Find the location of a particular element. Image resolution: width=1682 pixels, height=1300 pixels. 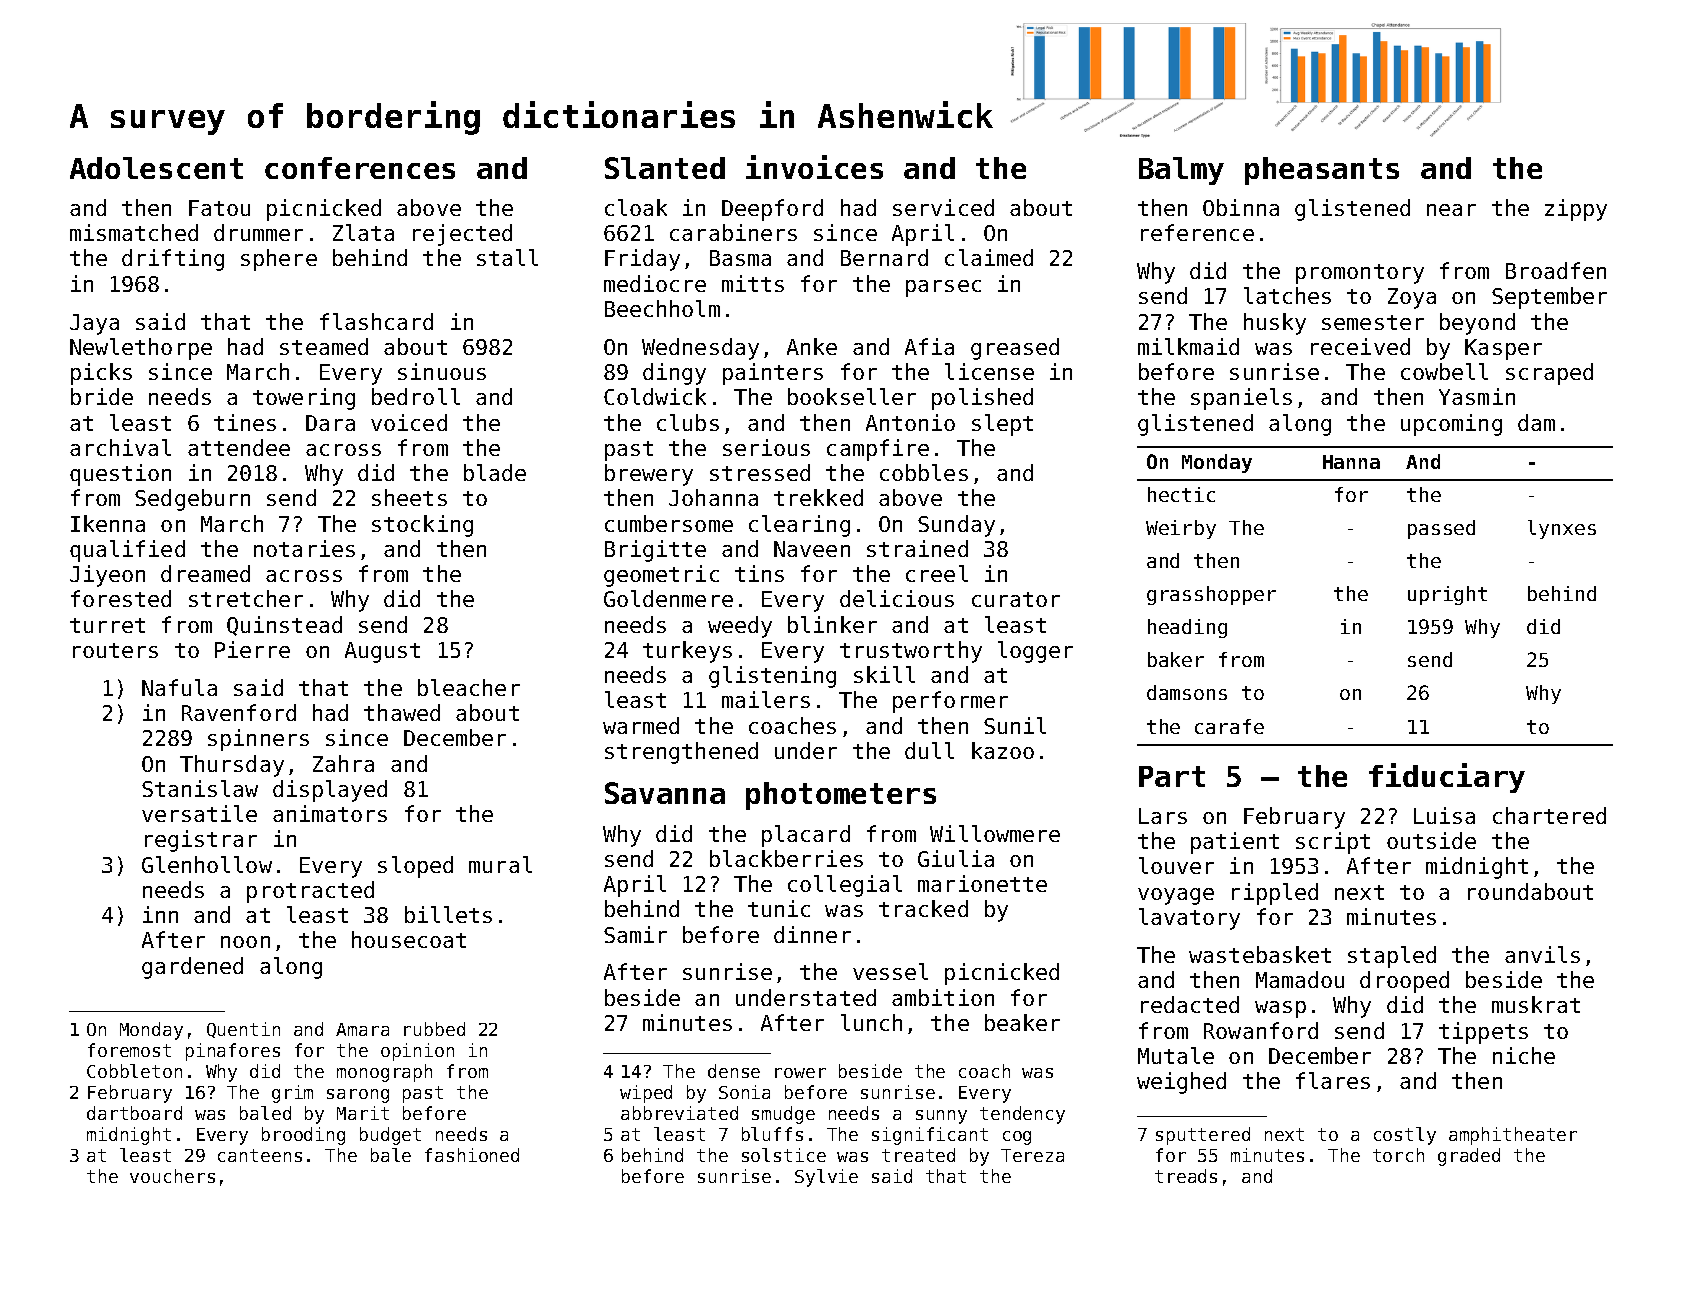

question is located at coordinates (120, 475).
